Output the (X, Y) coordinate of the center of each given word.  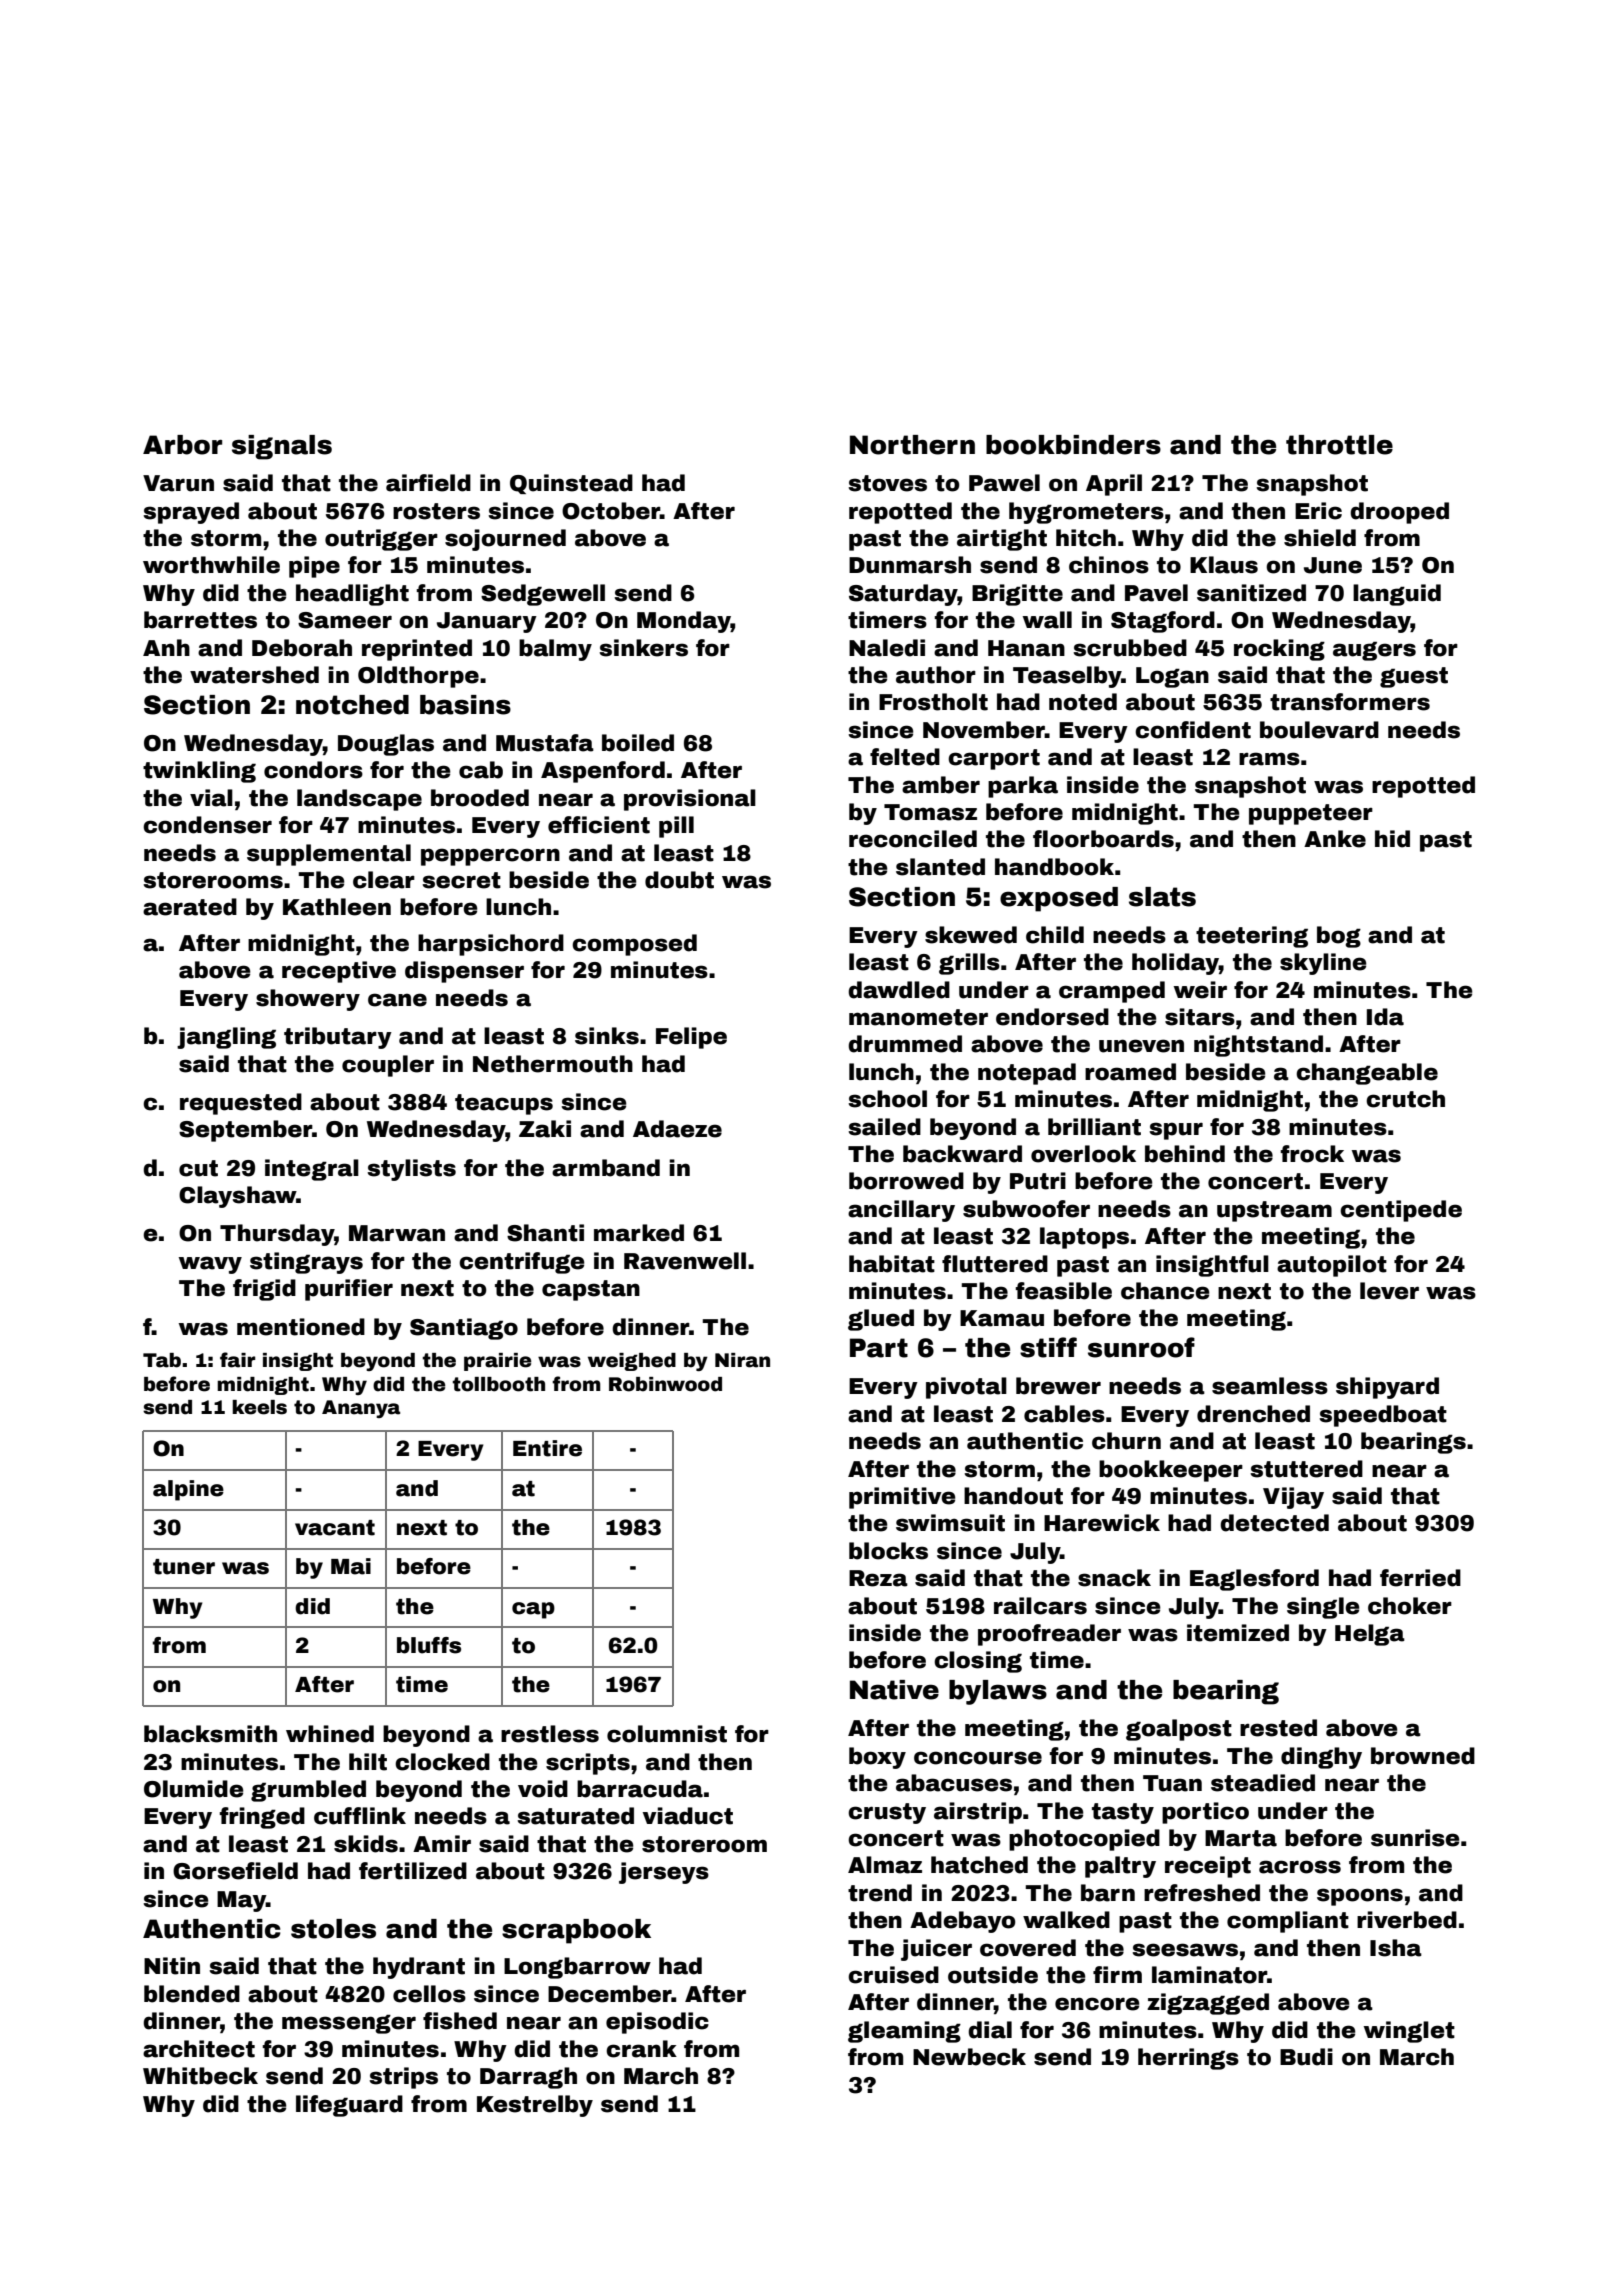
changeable (1367, 1074)
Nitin (172, 1966)
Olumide (194, 1789)
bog (1339, 937)
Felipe (691, 1038)
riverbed (1407, 1920)
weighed (632, 1362)
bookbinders (1073, 445)
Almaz (885, 1865)
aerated (190, 907)
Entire (547, 1448)
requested (241, 1104)
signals (282, 447)
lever (1389, 1291)
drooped (1399, 513)
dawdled (899, 990)
